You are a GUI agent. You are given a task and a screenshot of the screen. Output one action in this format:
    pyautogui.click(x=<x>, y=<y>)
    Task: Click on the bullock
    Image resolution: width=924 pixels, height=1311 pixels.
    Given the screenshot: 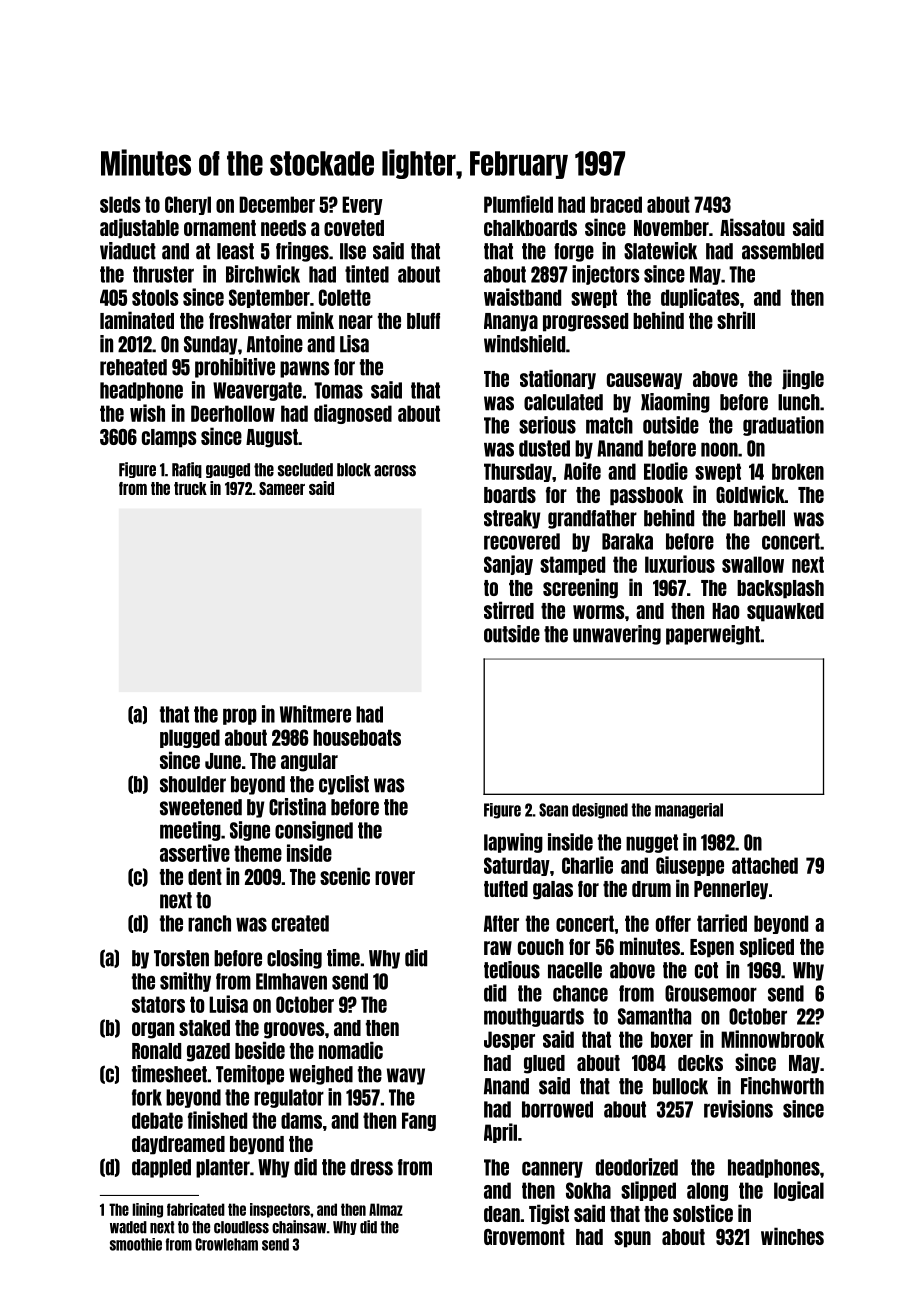 What is the action you would take?
    pyautogui.click(x=680, y=1086)
